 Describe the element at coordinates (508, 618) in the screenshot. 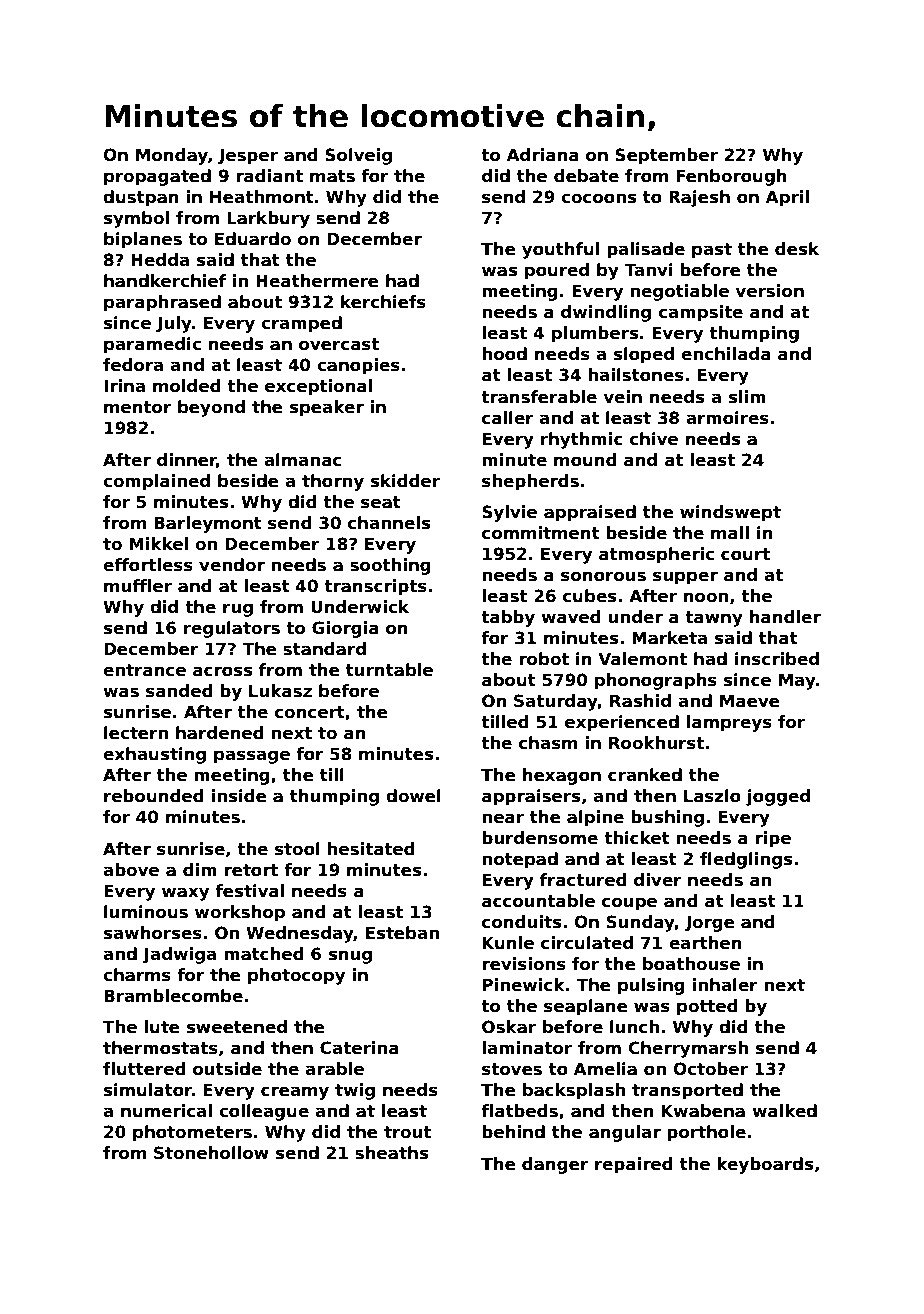

I see `tabby` at that location.
